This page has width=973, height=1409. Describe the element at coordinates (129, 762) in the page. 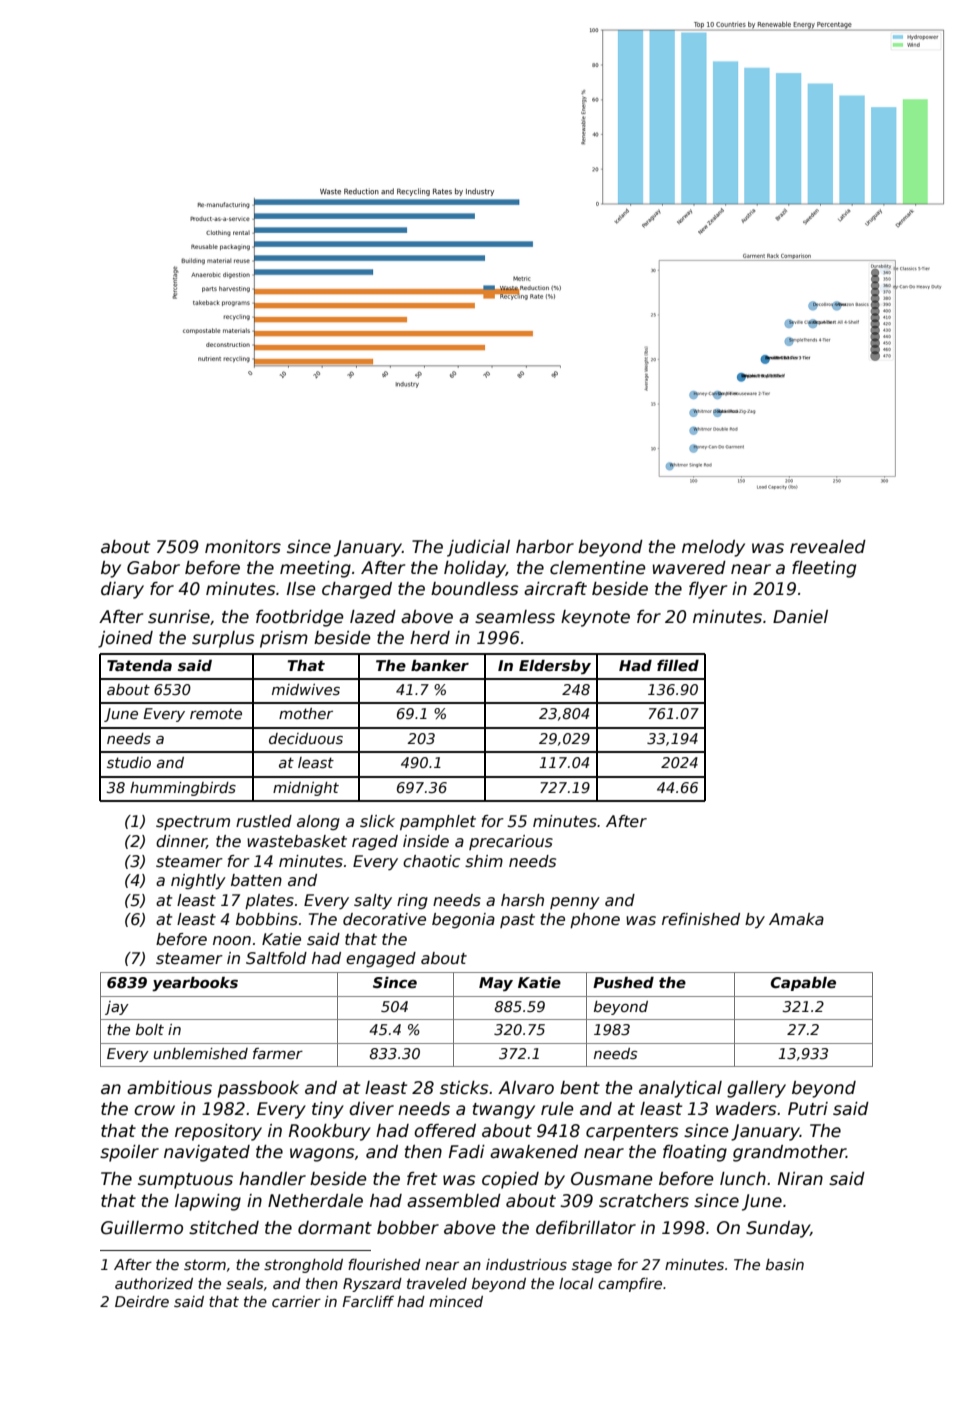

I see `studio` at that location.
